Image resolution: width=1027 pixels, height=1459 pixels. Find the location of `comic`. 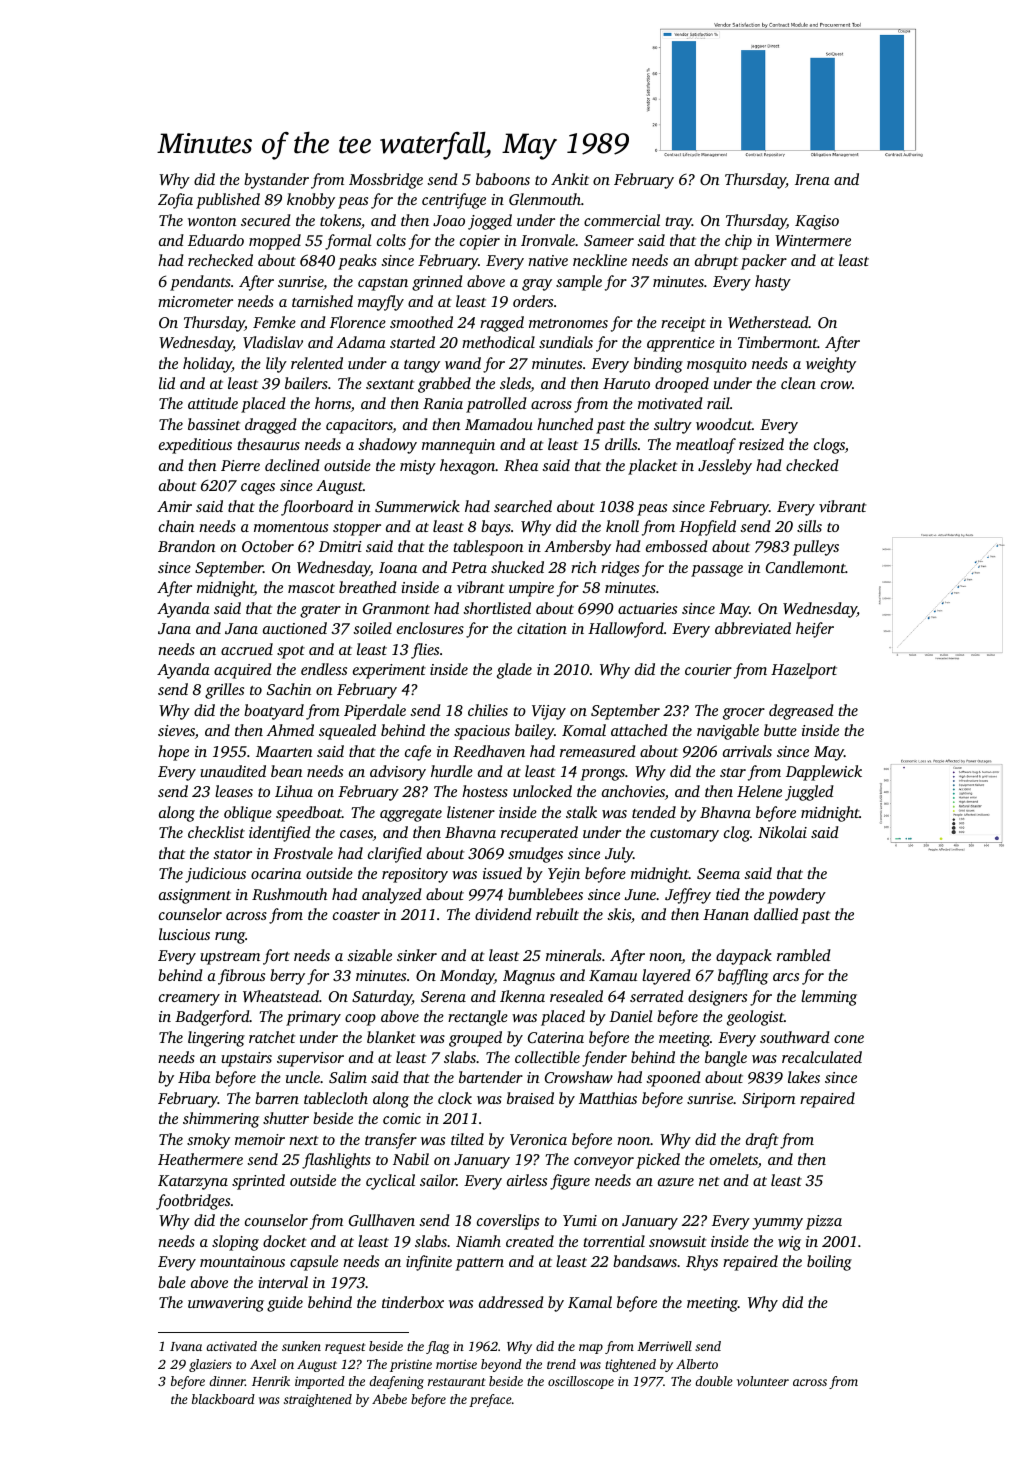

comic is located at coordinates (402, 1118).
